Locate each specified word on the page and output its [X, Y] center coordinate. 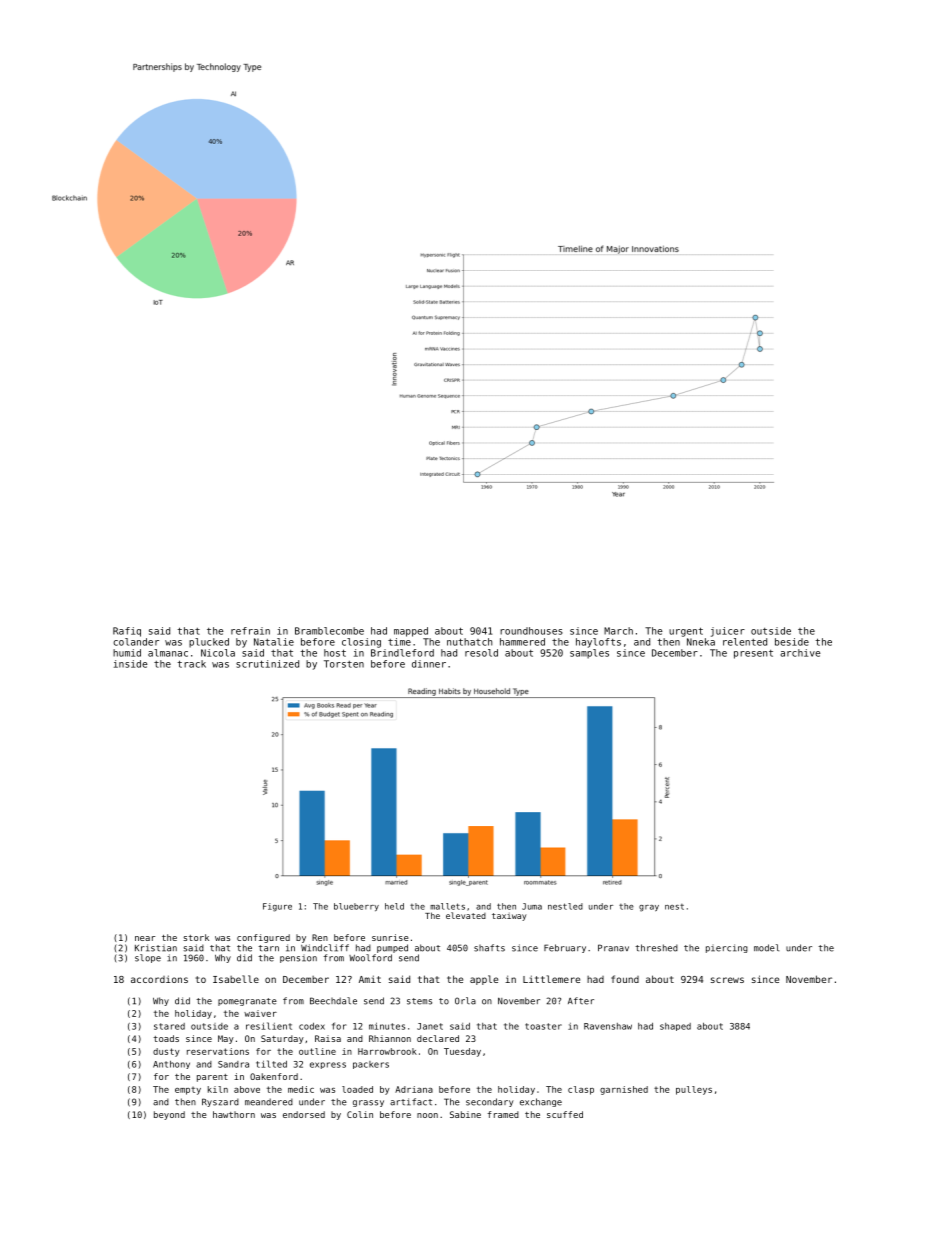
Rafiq [127, 632]
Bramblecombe [329, 631]
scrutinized [267, 664]
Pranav [613, 948]
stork [196, 937]
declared [438, 1038]
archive [800, 653]
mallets [447, 906]
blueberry [356, 907]
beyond [169, 1115]
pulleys [694, 1090]
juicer [728, 632]
